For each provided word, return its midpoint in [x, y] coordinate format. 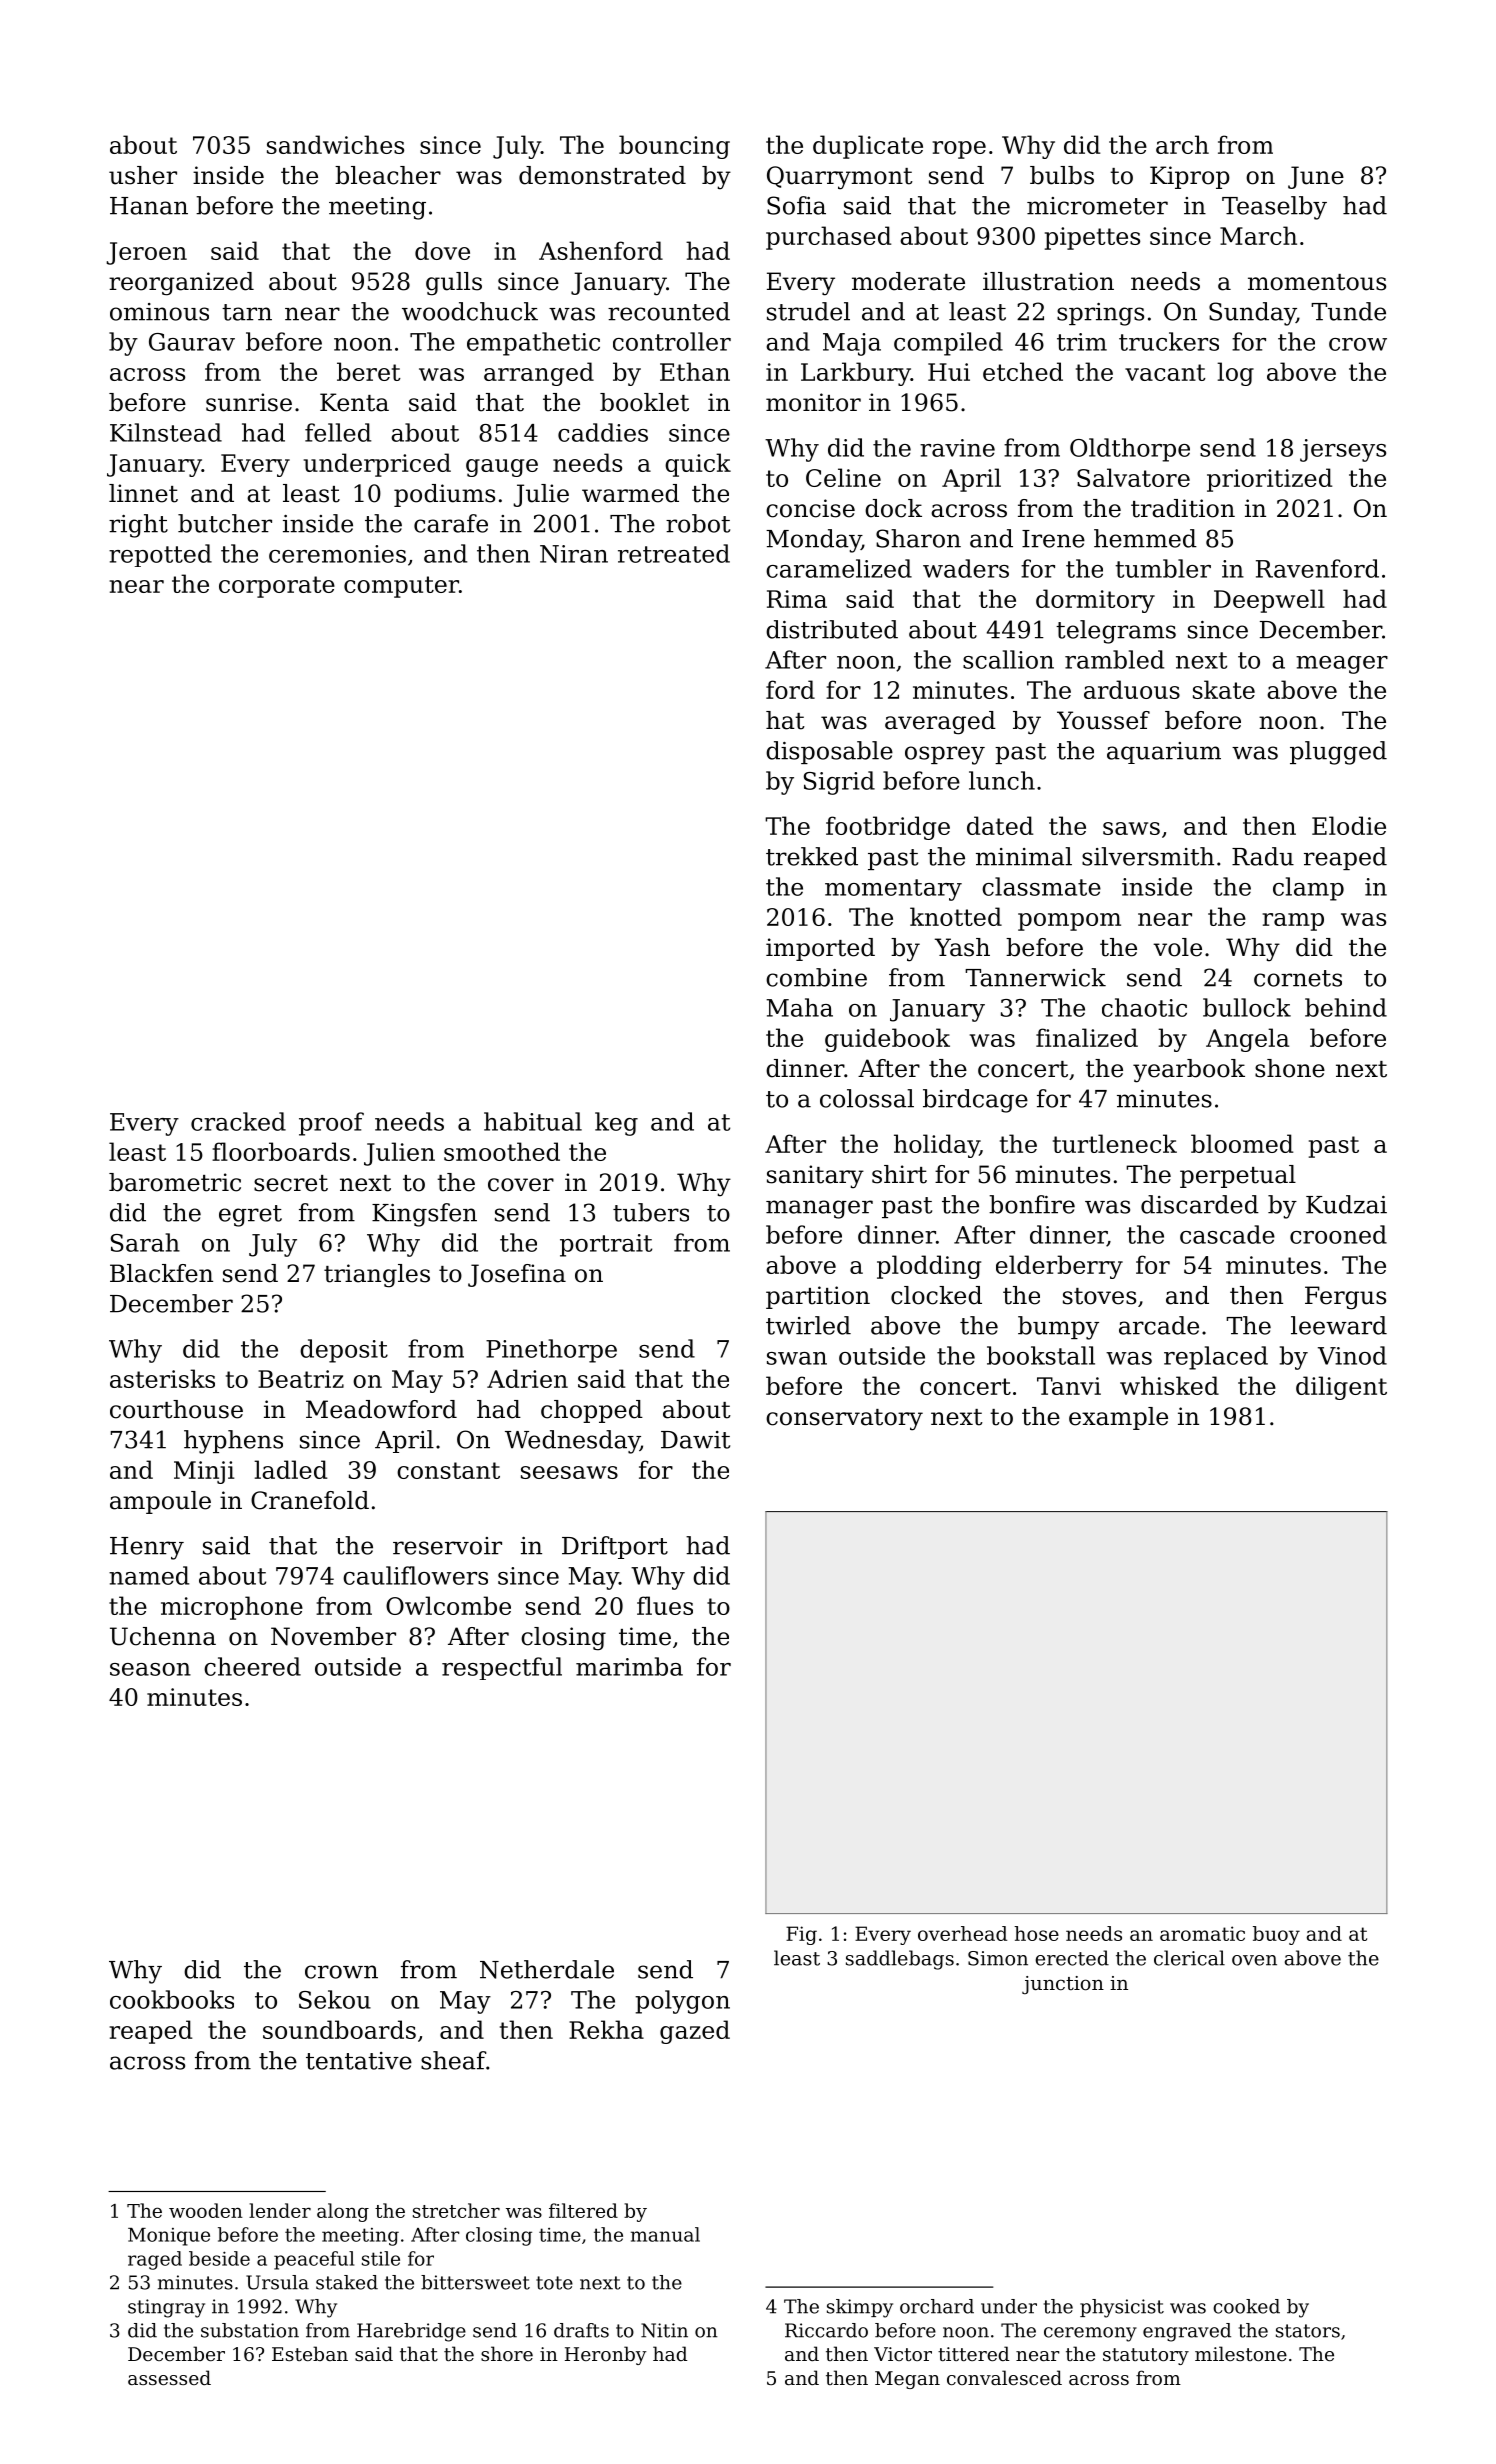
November [333, 1636]
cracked [238, 1121]
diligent [1341, 1388]
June [1316, 177]
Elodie [1349, 825]
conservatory [844, 1420]
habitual [533, 1121]
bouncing [674, 147]
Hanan [149, 206]
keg [616, 1124]
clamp [1308, 889]
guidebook [887, 1040]
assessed [169, 2377]
